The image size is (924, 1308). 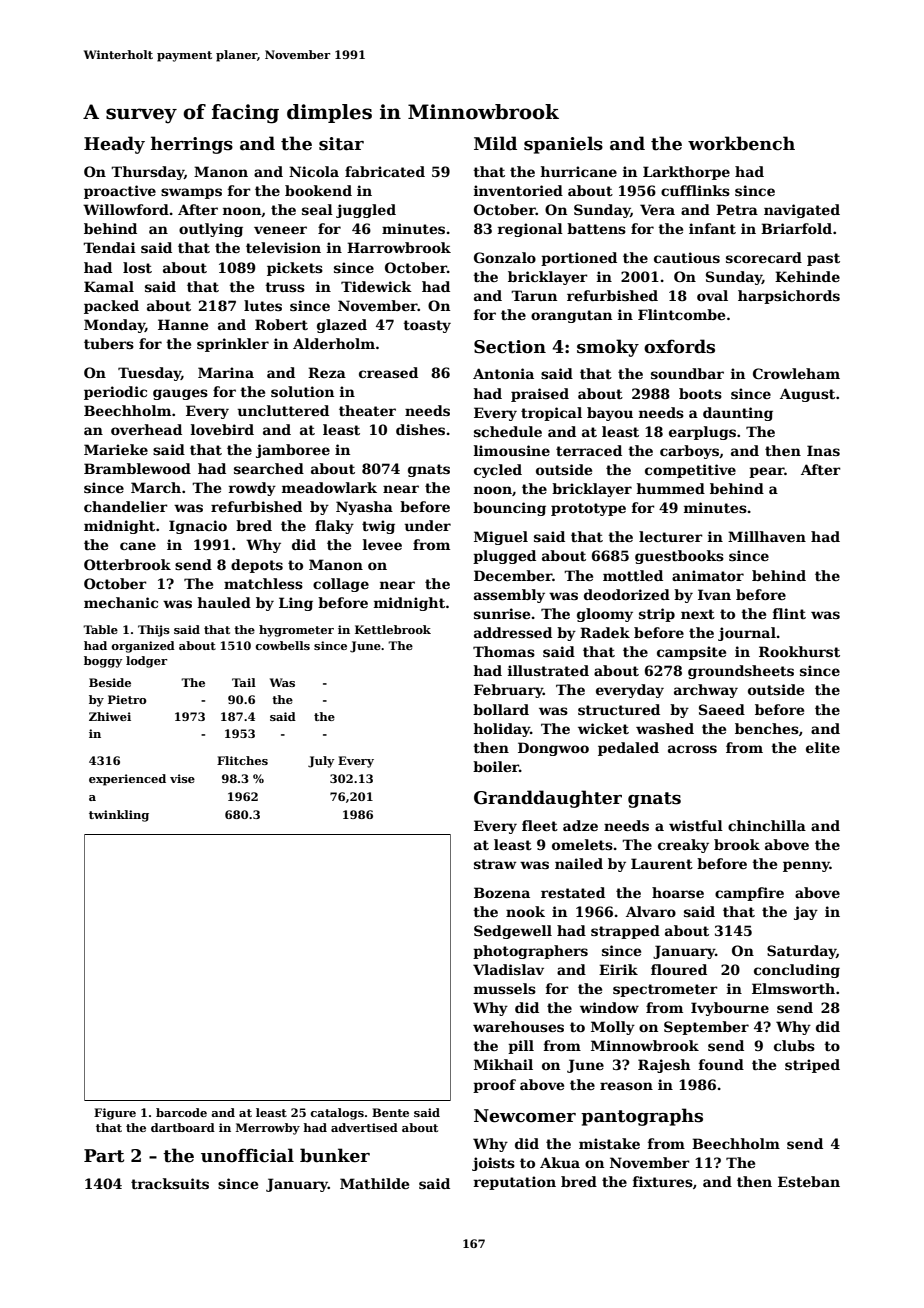 What do you see at coordinates (741, 143) in the screenshot?
I see `workbench` at bounding box center [741, 143].
